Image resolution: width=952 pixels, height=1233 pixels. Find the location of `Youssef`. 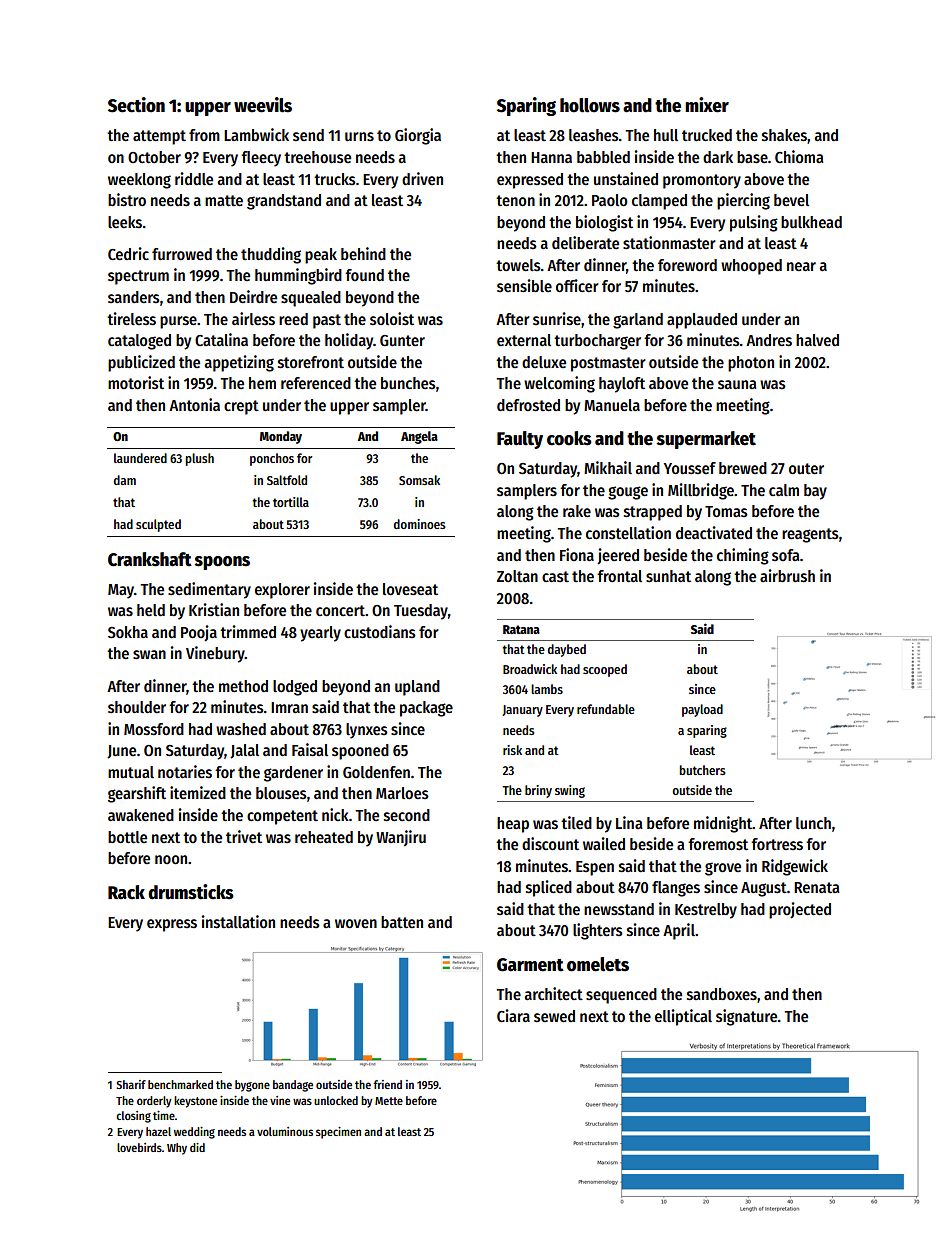

Youssef is located at coordinates (690, 468).
